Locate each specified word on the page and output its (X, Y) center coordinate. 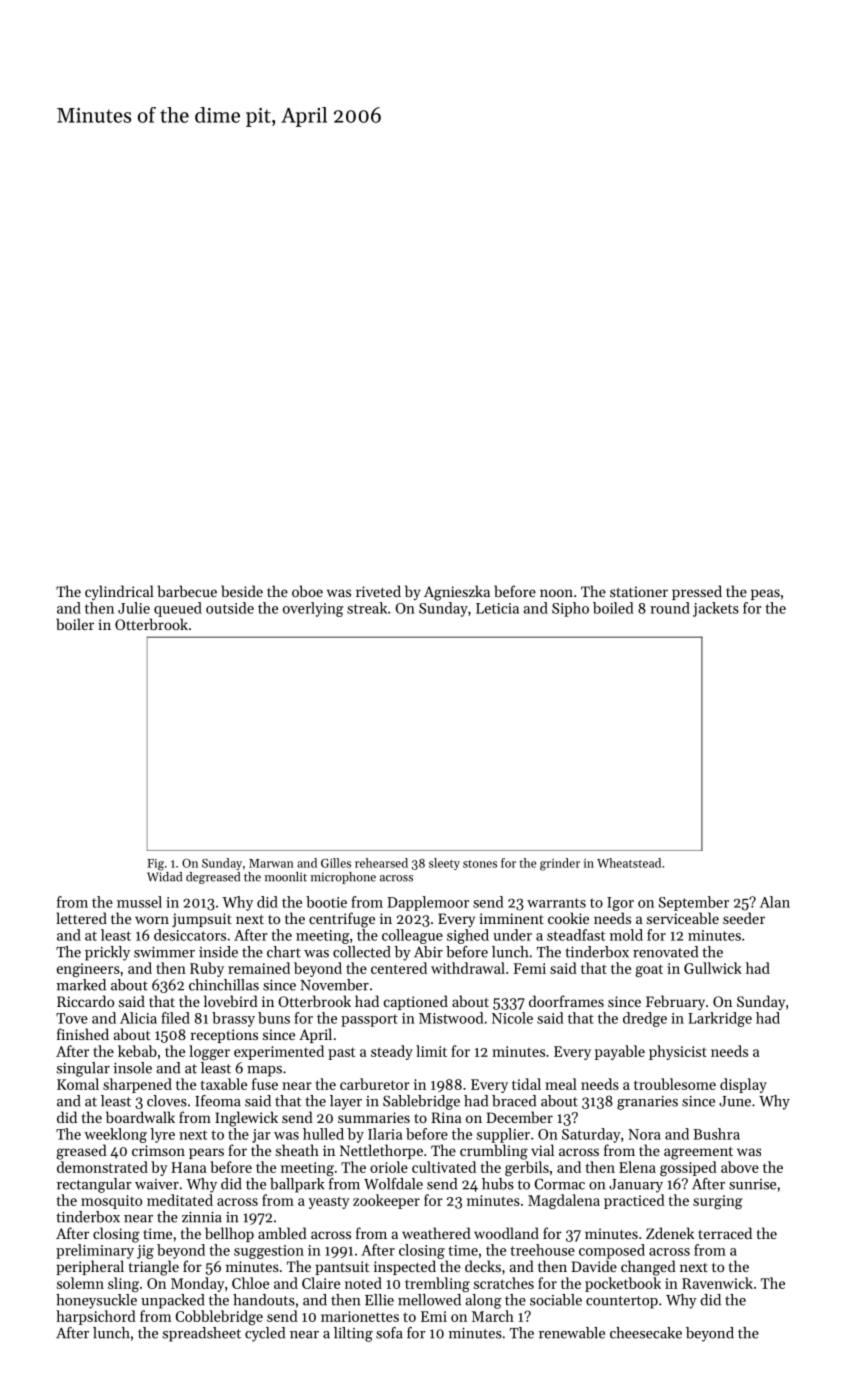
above (740, 1167)
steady (392, 1052)
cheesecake (646, 1333)
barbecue (187, 591)
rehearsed (381, 863)
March (493, 1316)
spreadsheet (202, 1334)
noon (556, 593)
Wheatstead (629, 863)
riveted (378, 591)
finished (83, 1034)
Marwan (271, 863)
